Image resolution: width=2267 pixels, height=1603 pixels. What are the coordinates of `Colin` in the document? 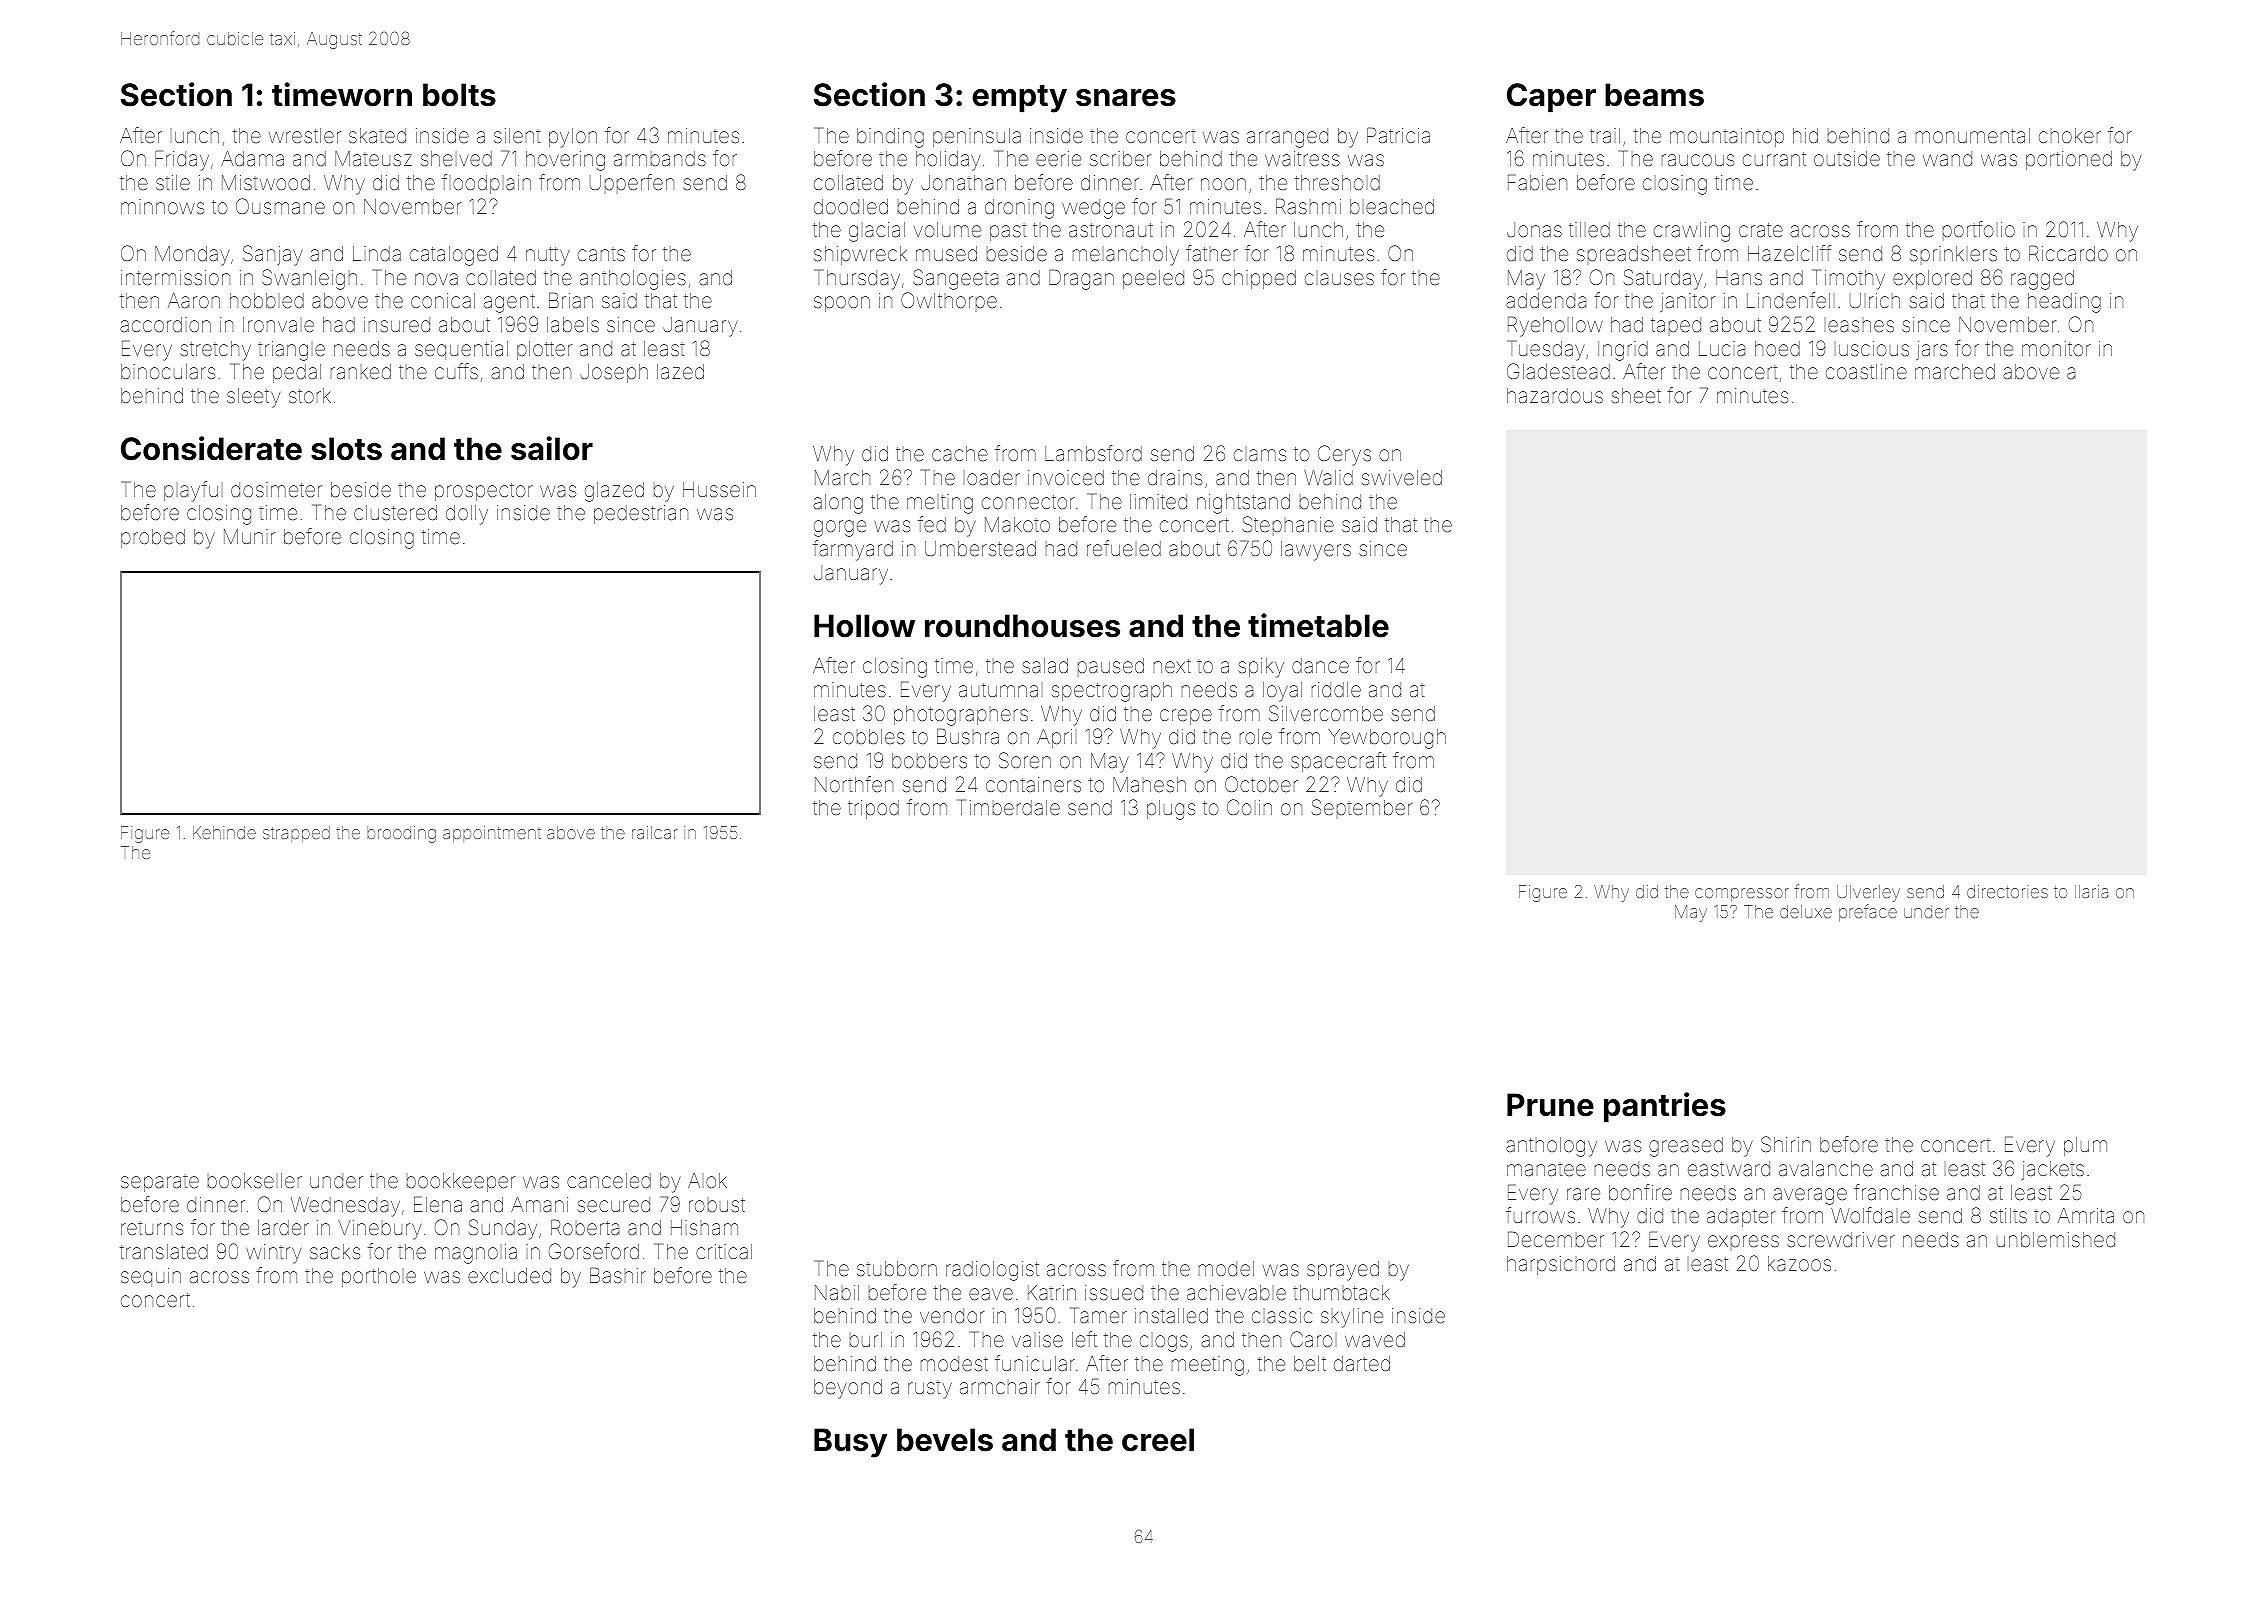 It's located at (1249, 807).
